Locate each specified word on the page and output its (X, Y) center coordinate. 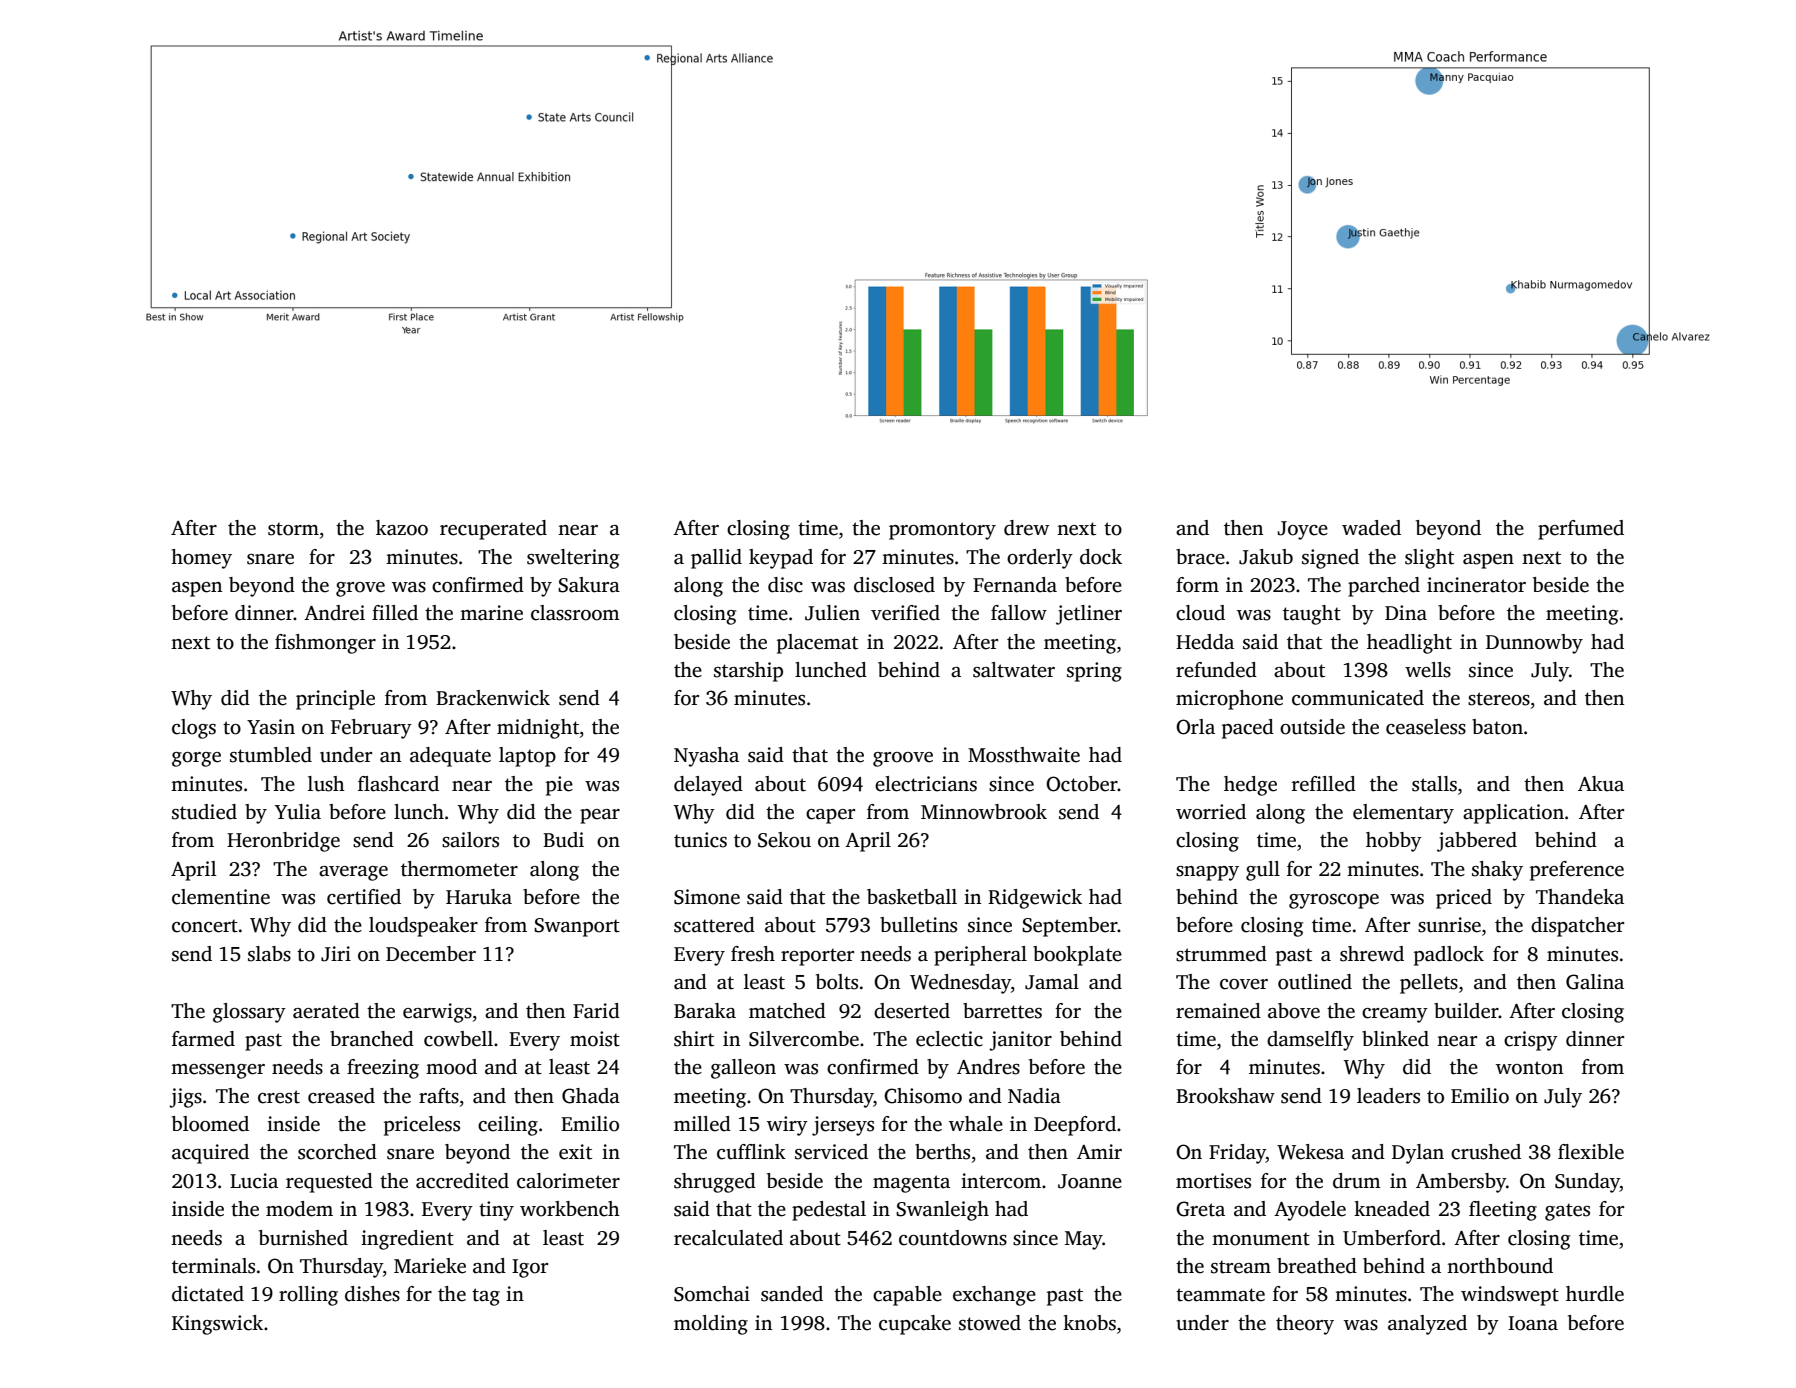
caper (830, 816)
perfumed (1581, 530)
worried (1211, 812)
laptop (527, 757)
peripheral (980, 956)
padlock (1449, 956)
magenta (911, 1184)
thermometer (459, 869)
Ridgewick (1035, 899)
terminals (213, 1266)
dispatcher (1577, 927)
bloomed (210, 1124)
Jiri (336, 954)
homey (201, 559)
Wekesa (1310, 1152)
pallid (716, 559)
